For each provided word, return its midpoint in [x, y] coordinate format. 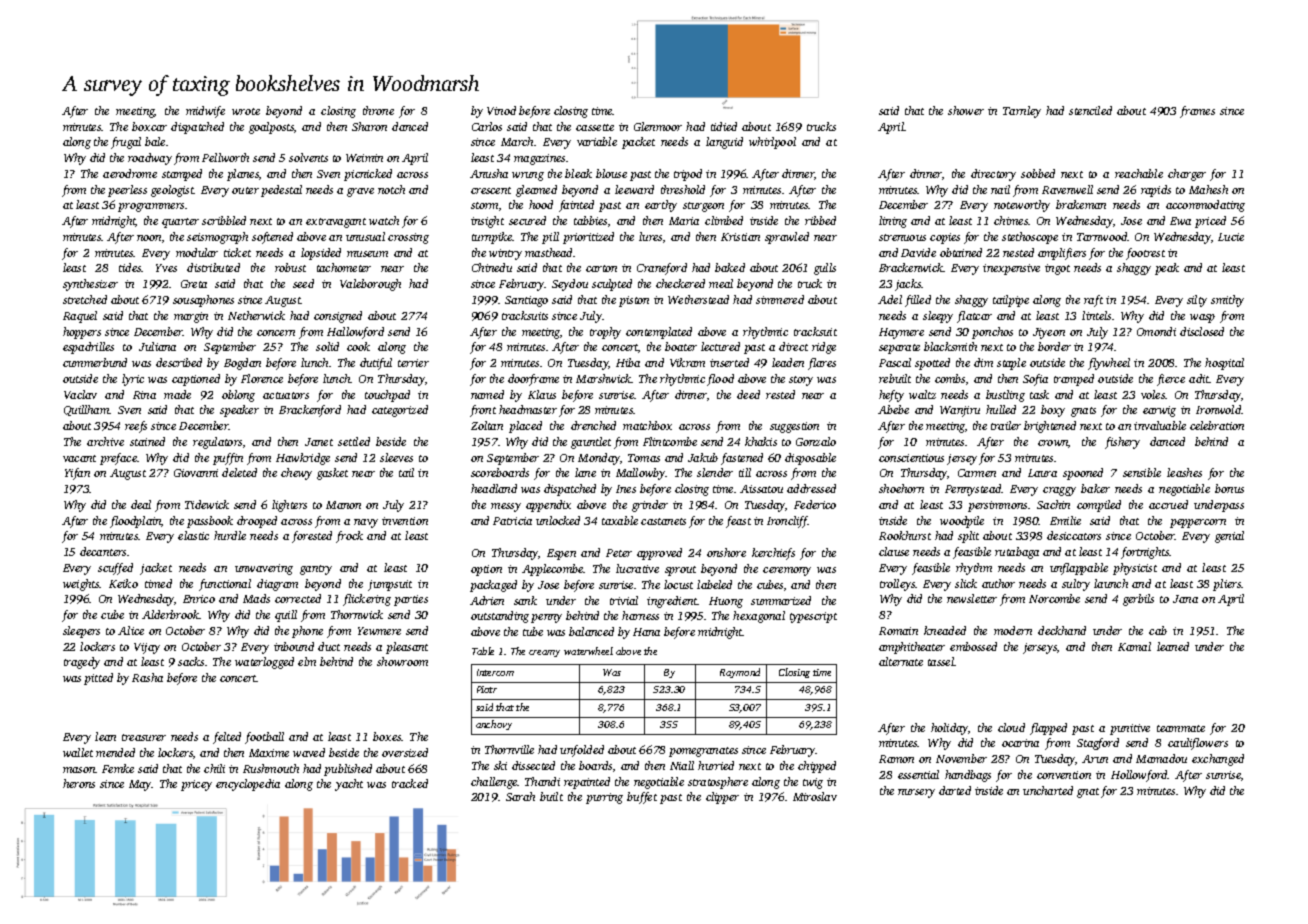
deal [141, 504]
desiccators [1074, 535]
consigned [338, 317]
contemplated [659, 333]
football [264, 738]
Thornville [509, 749]
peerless [127, 191]
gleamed [536, 191]
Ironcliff [787, 522]
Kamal [1134, 646]
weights [81, 585]
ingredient [672, 602]
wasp [1202, 318]
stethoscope [1030, 238]
